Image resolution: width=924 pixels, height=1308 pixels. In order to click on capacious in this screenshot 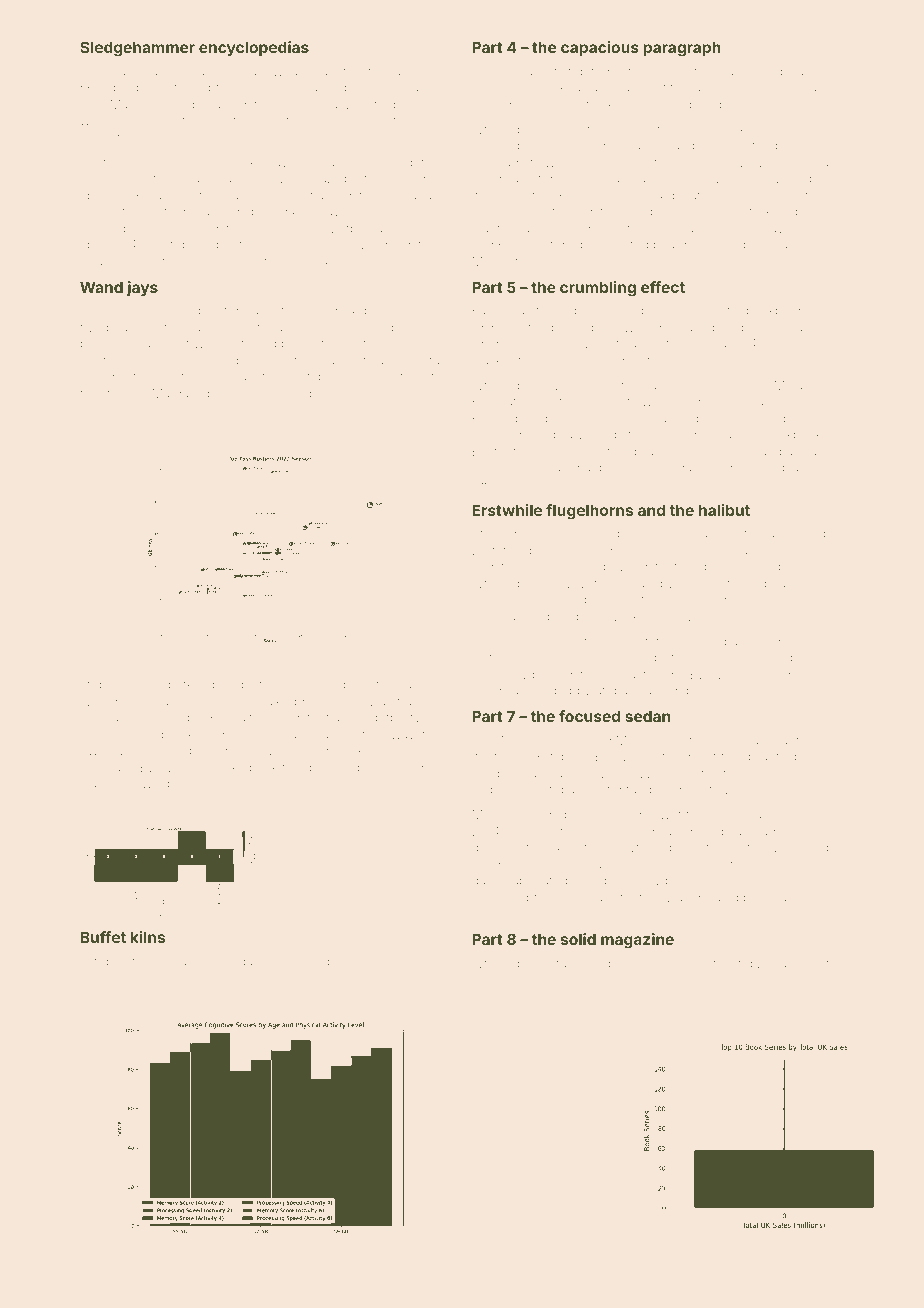, I will do `click(600, 48)`.
